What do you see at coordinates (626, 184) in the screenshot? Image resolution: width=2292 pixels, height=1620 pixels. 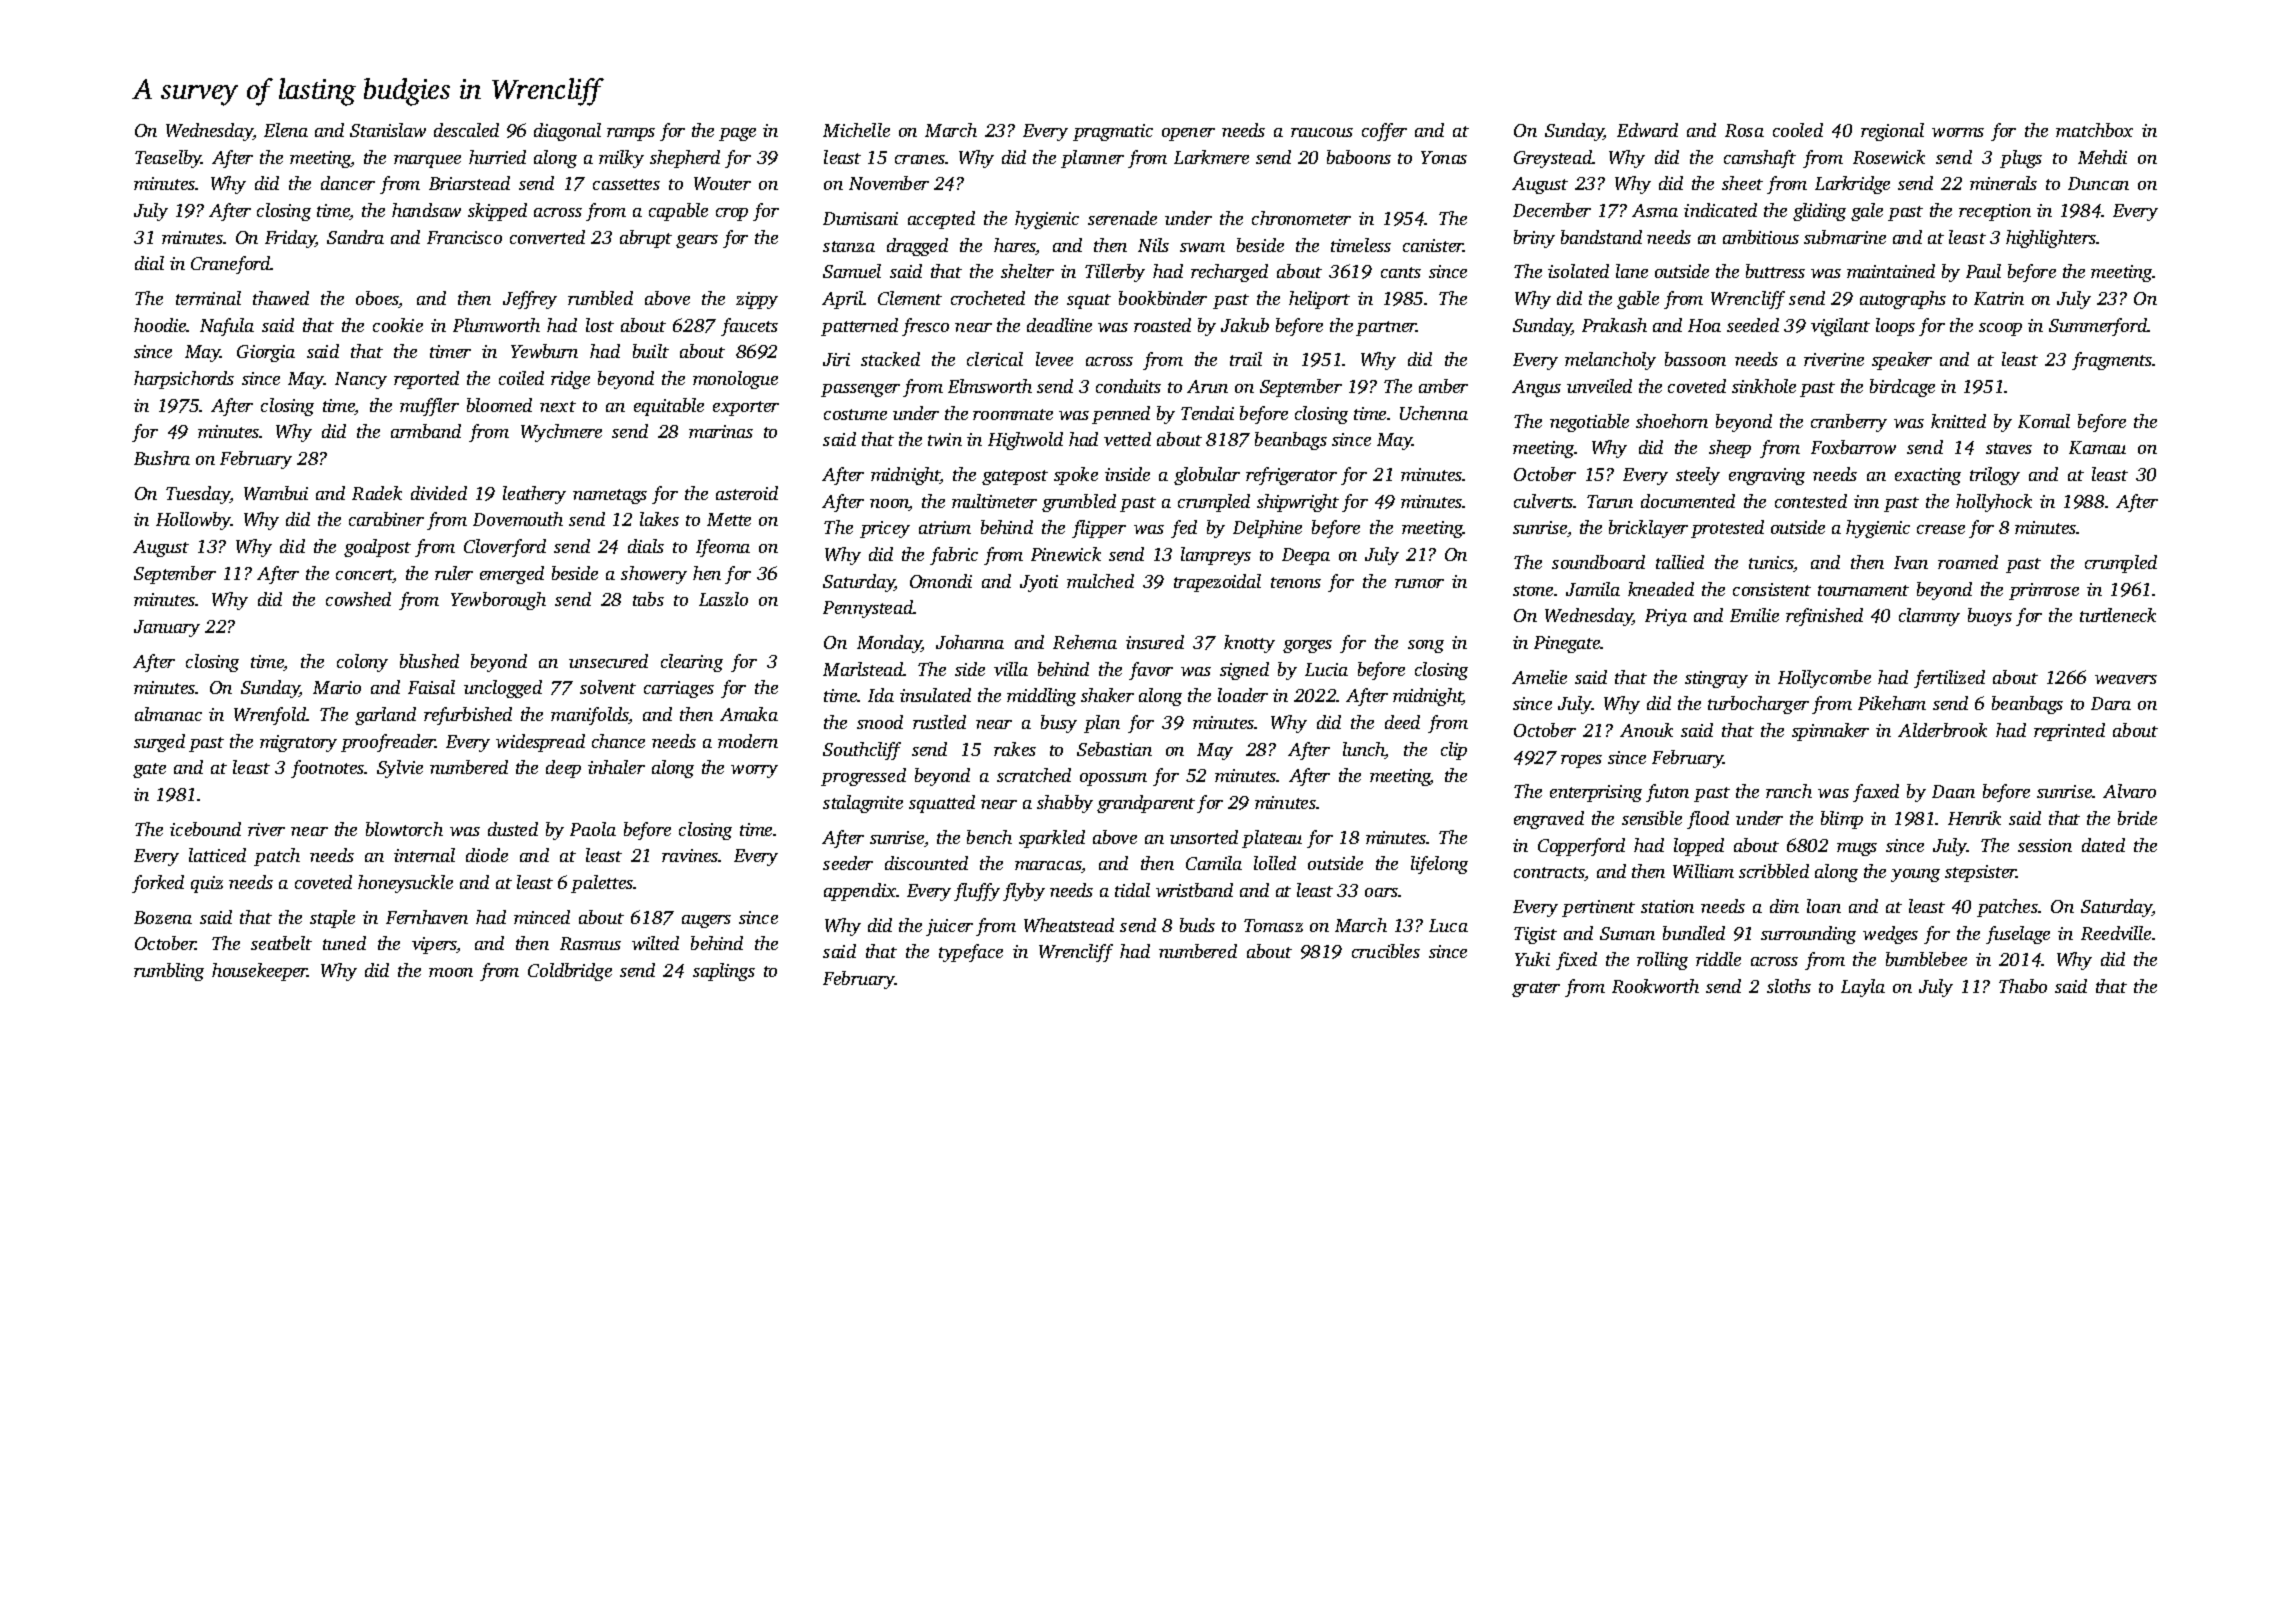 I see `cassettes` at bounding box center [626, 184].
